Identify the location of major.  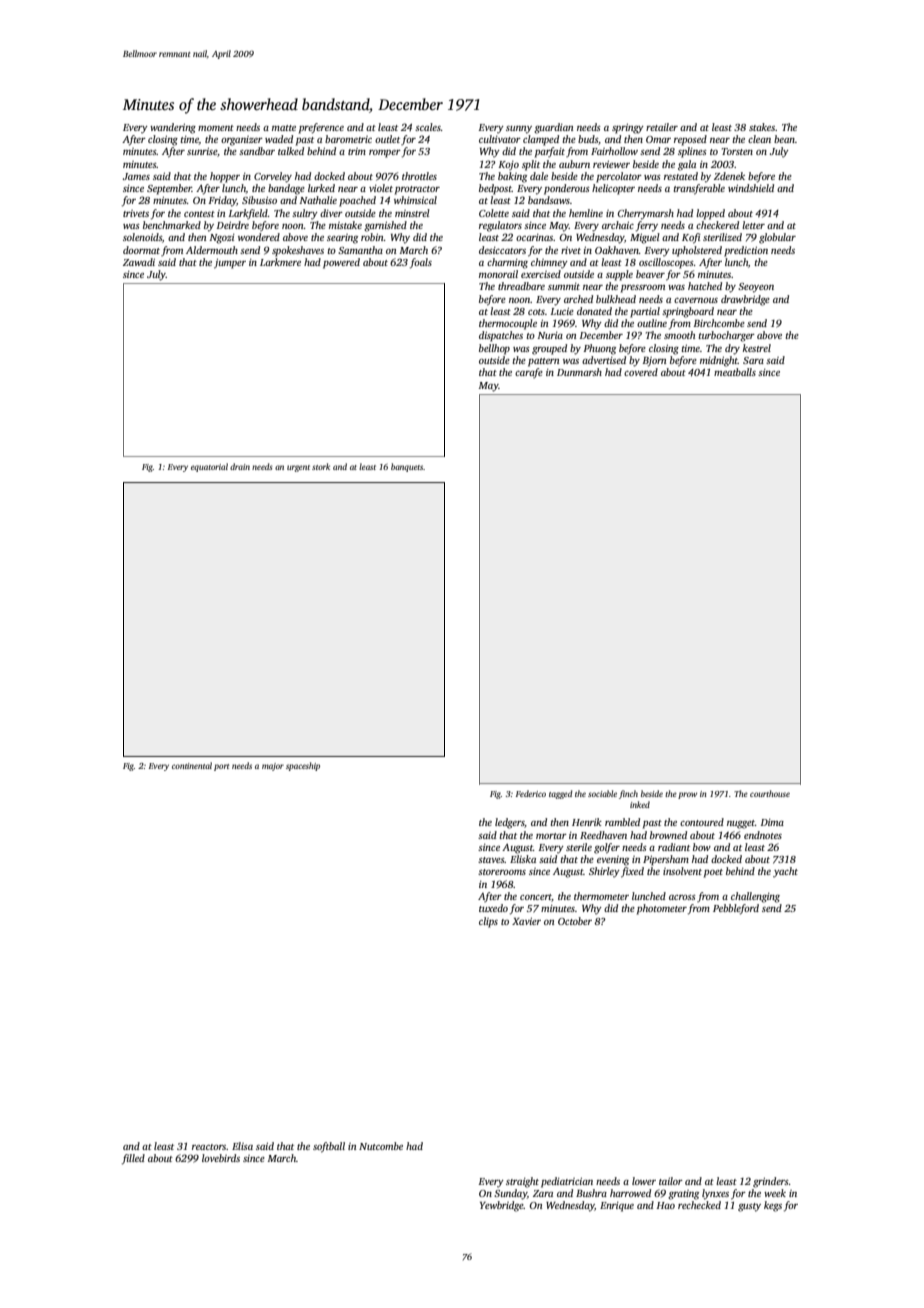
(273, 767).
